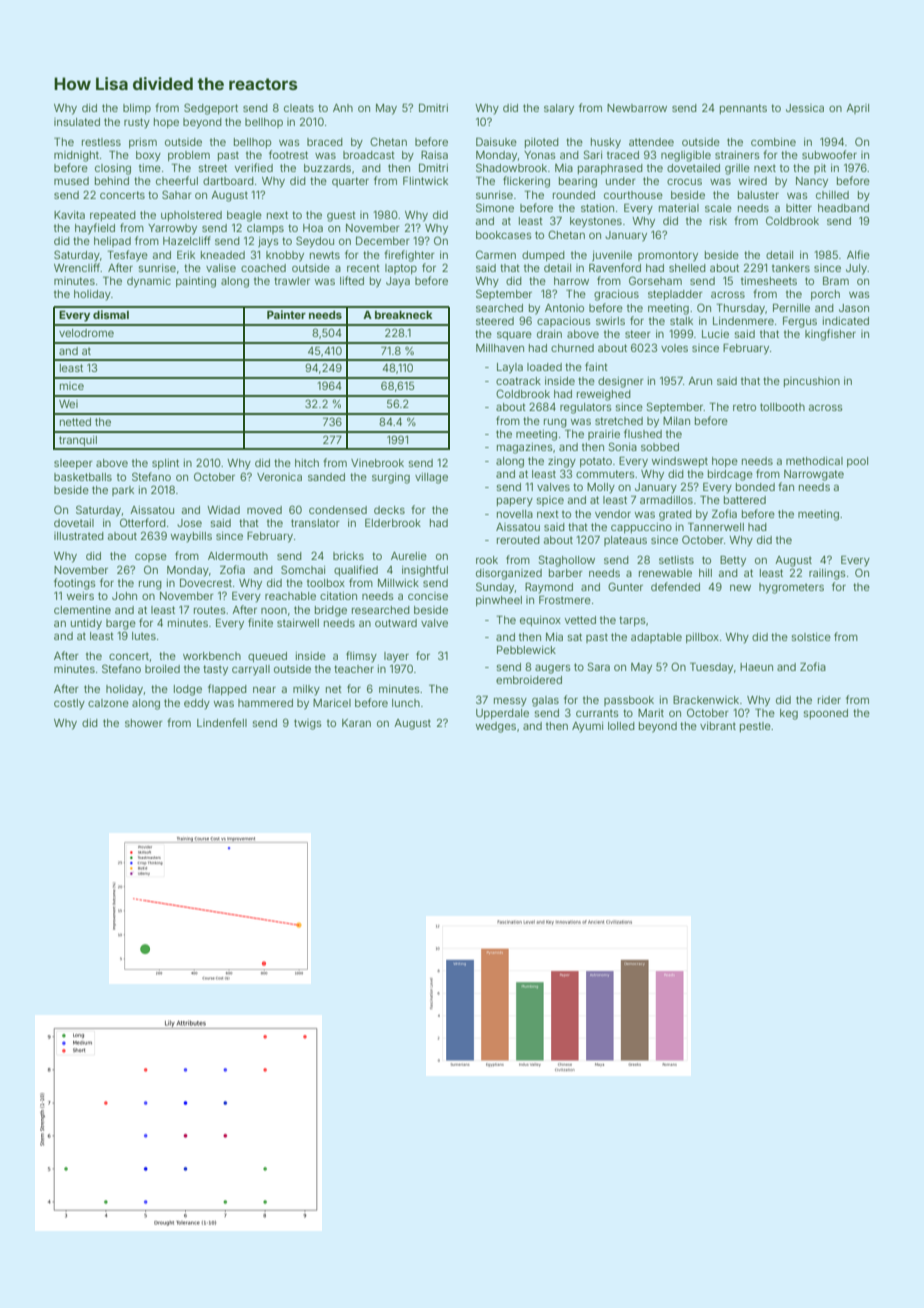  What do you see at coordinates (79, 536) in the document?
I see `illustrated` at bounding box center [79, 536].
